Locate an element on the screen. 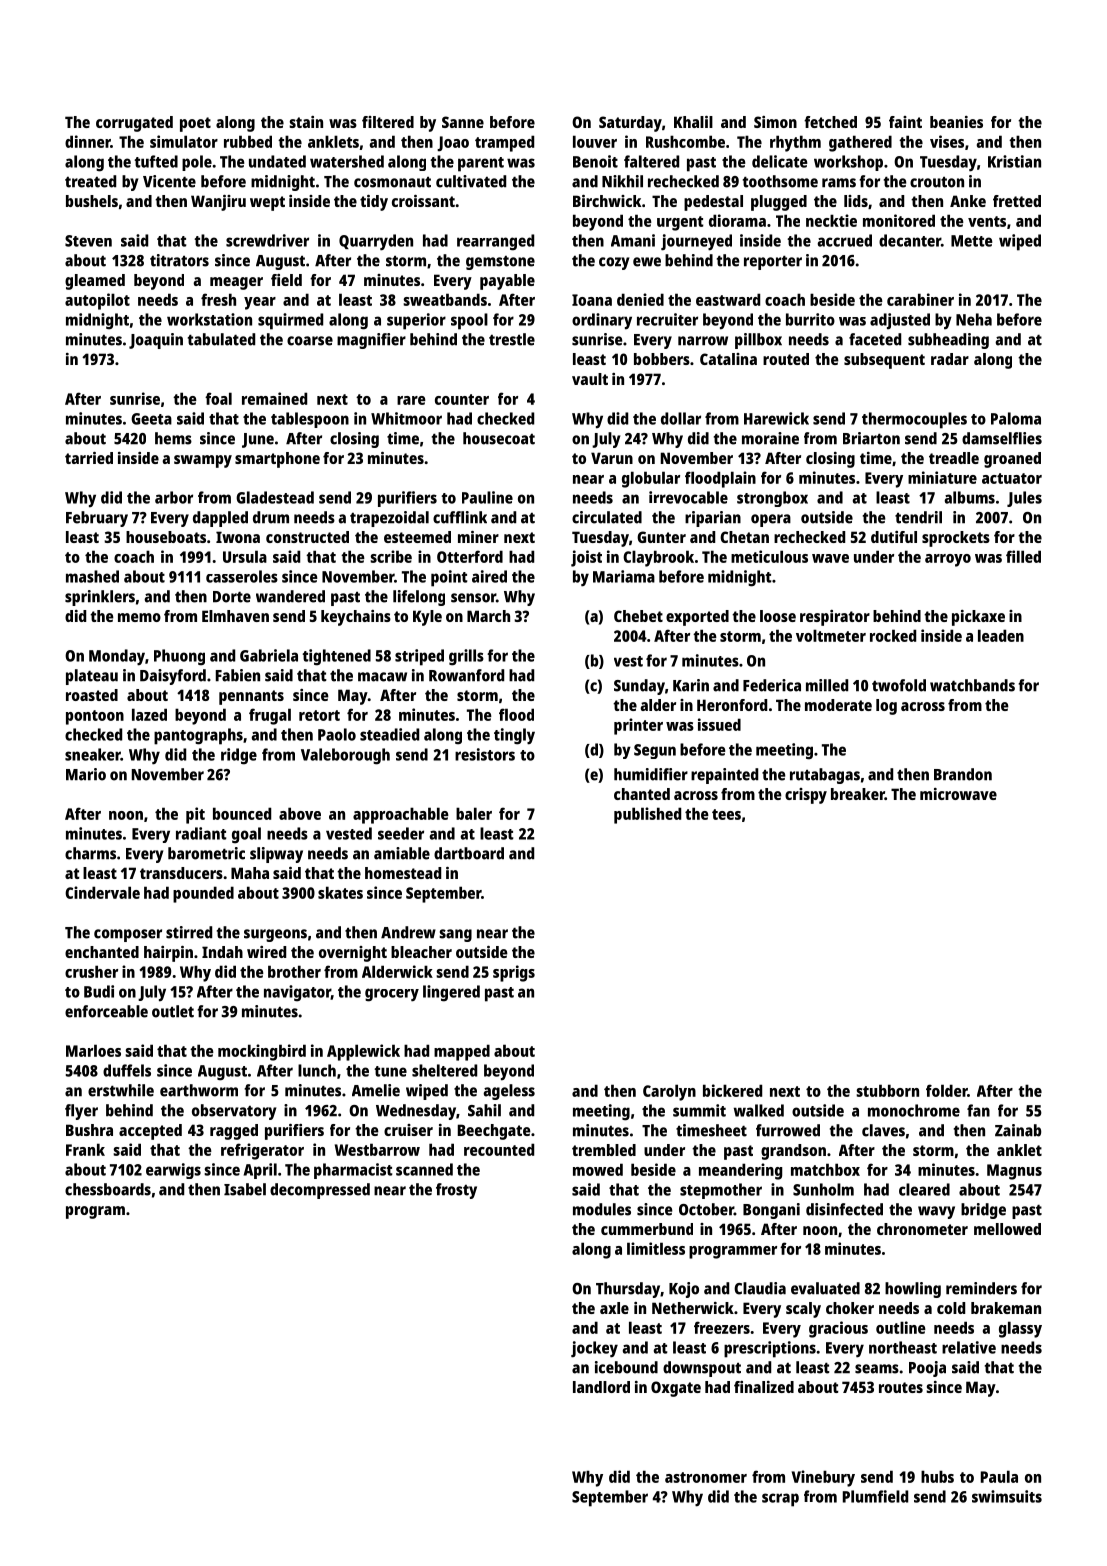  beanies is located at coordinates (956, 122).
